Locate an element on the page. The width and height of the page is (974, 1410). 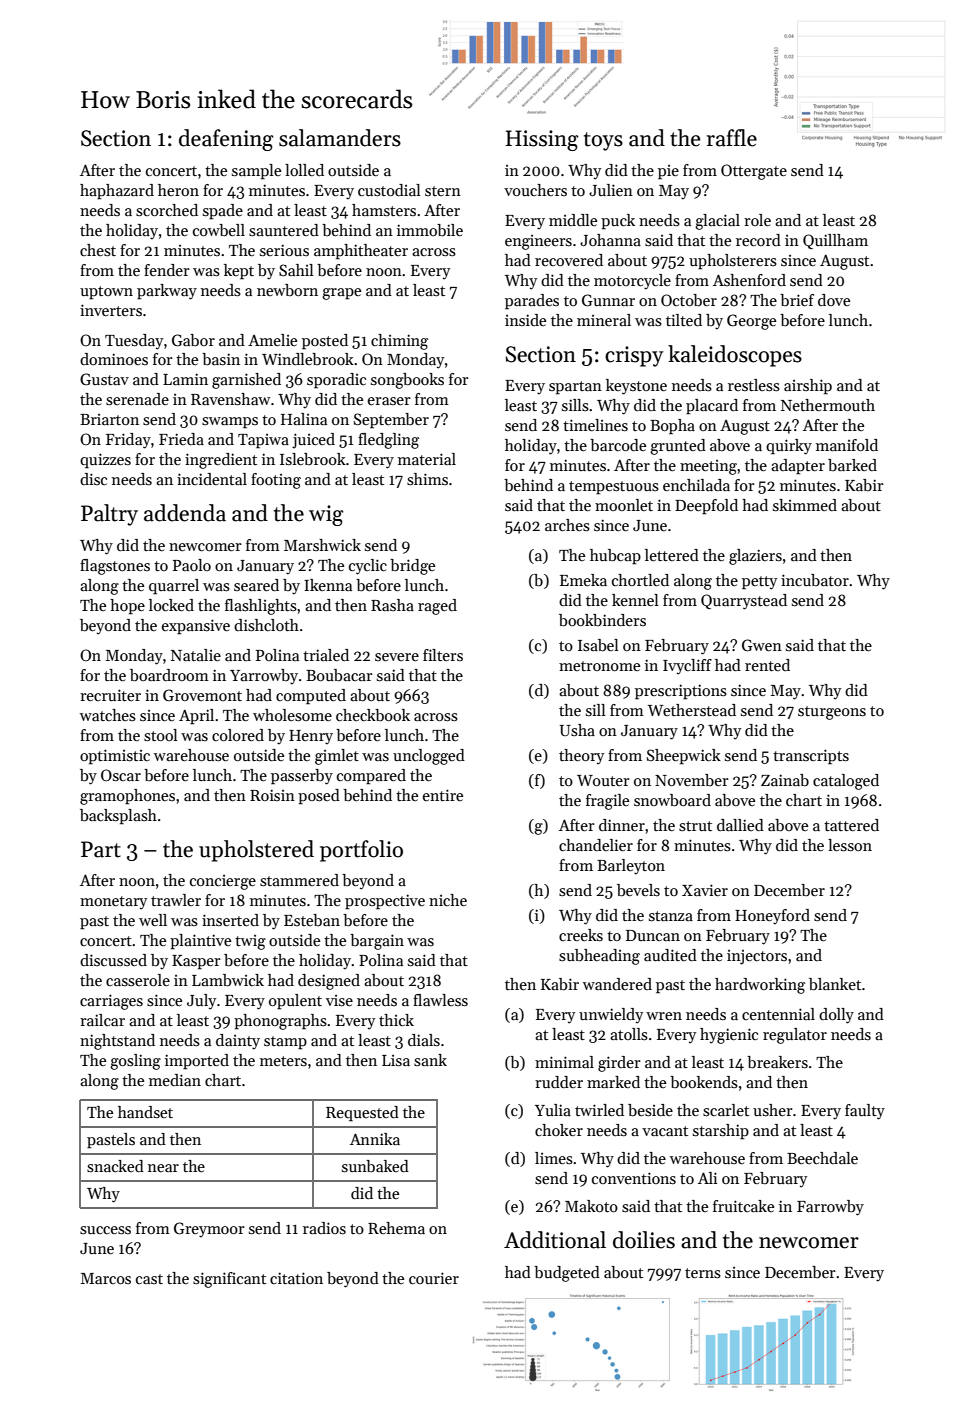
Additional is located at coordinates (555, 1240).
